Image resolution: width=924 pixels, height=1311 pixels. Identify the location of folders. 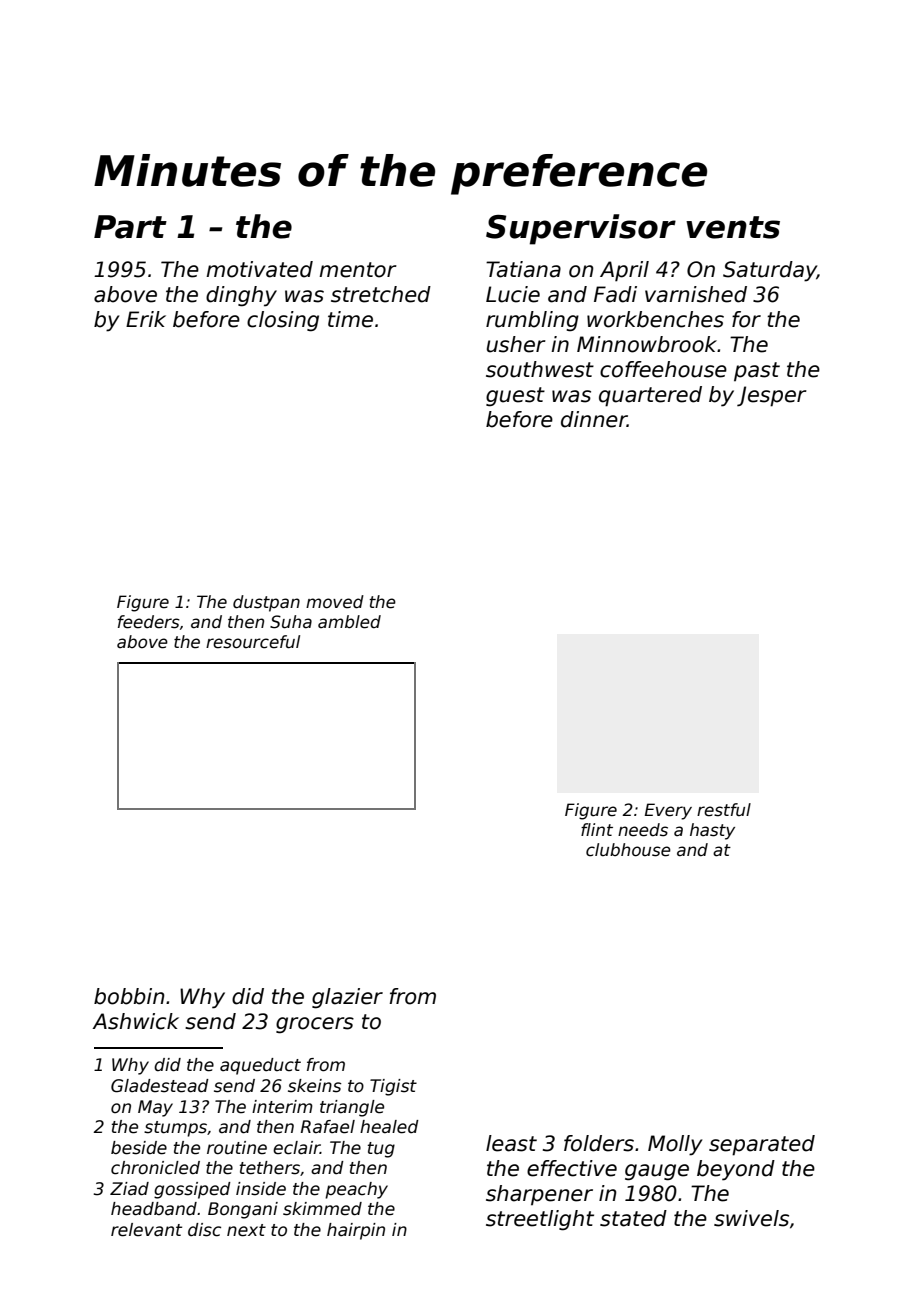
(599, 1143).
